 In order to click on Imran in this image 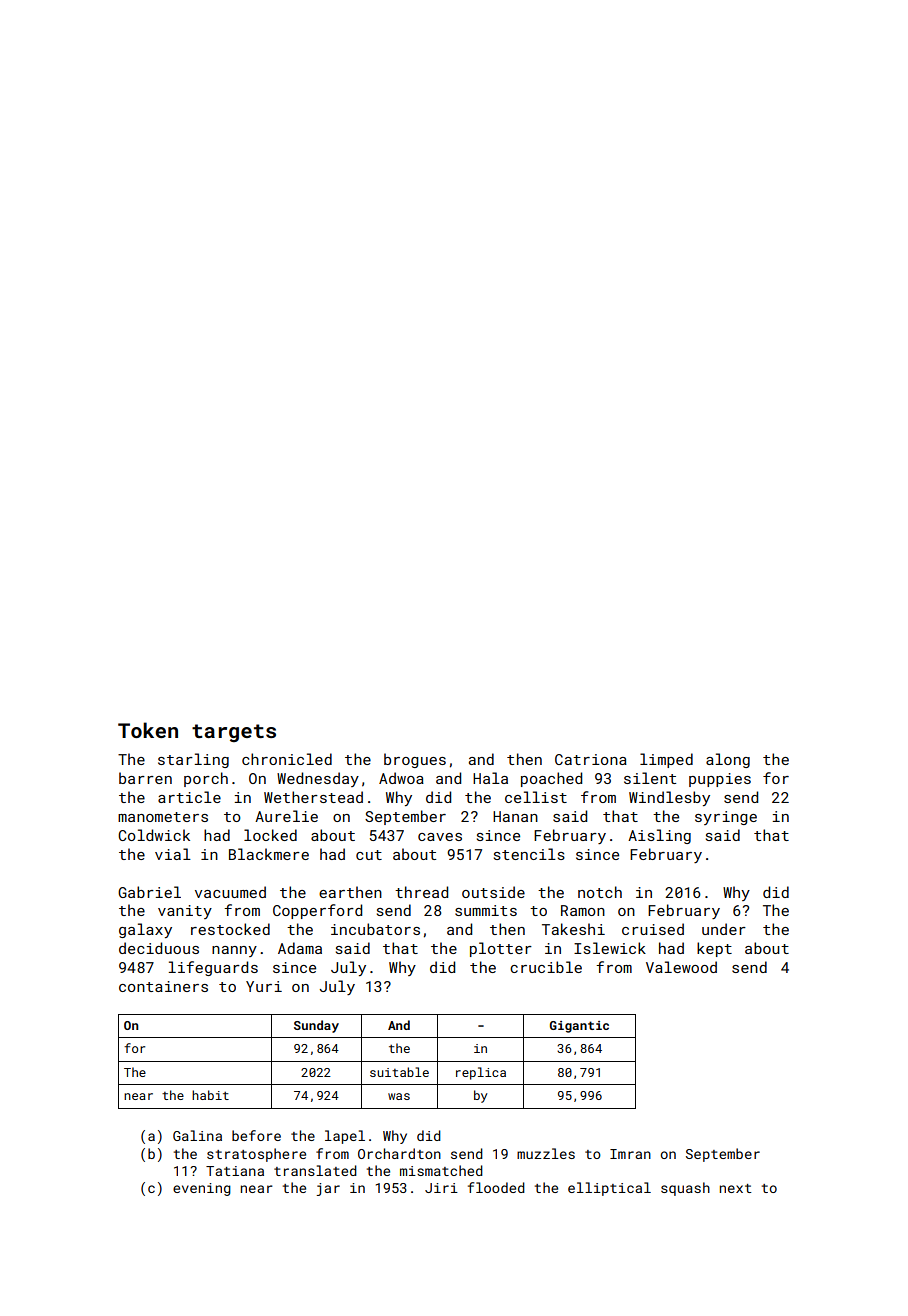, I will do `click(630, 1154)`.
